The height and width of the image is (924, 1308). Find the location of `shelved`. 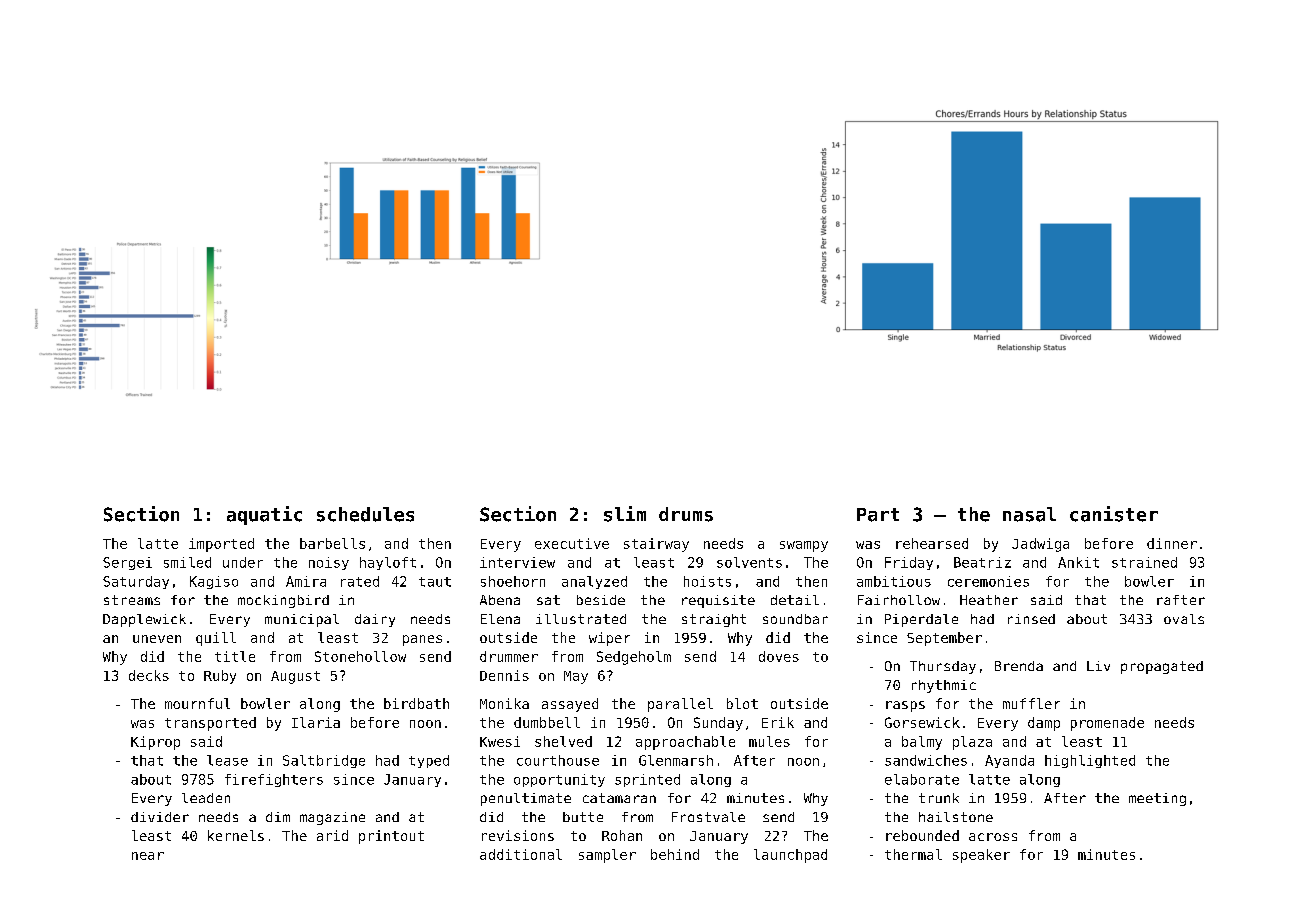

shelved is located at coordinates (563, 741).
